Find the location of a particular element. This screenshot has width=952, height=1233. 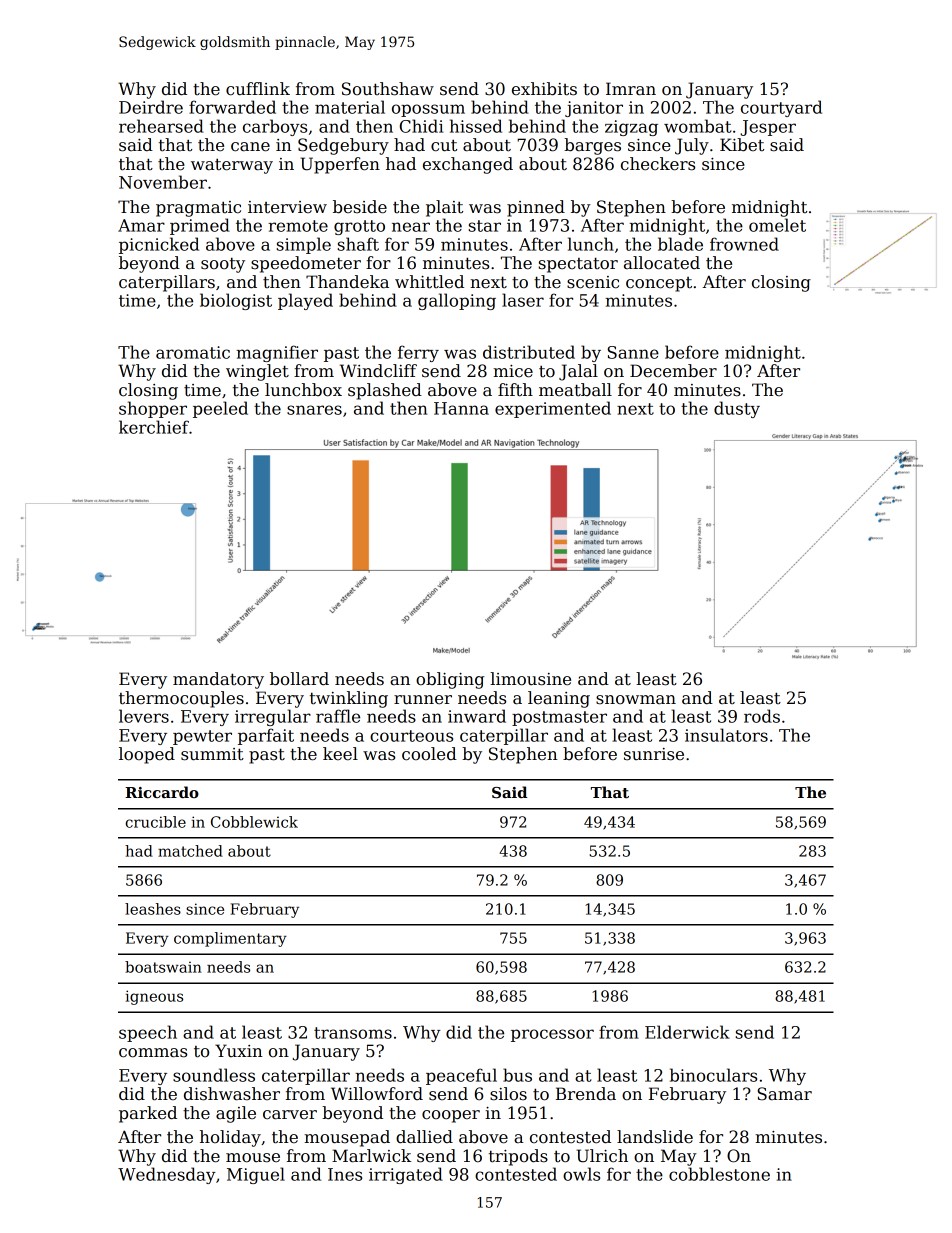

star is located at coordinates (485, 226).
